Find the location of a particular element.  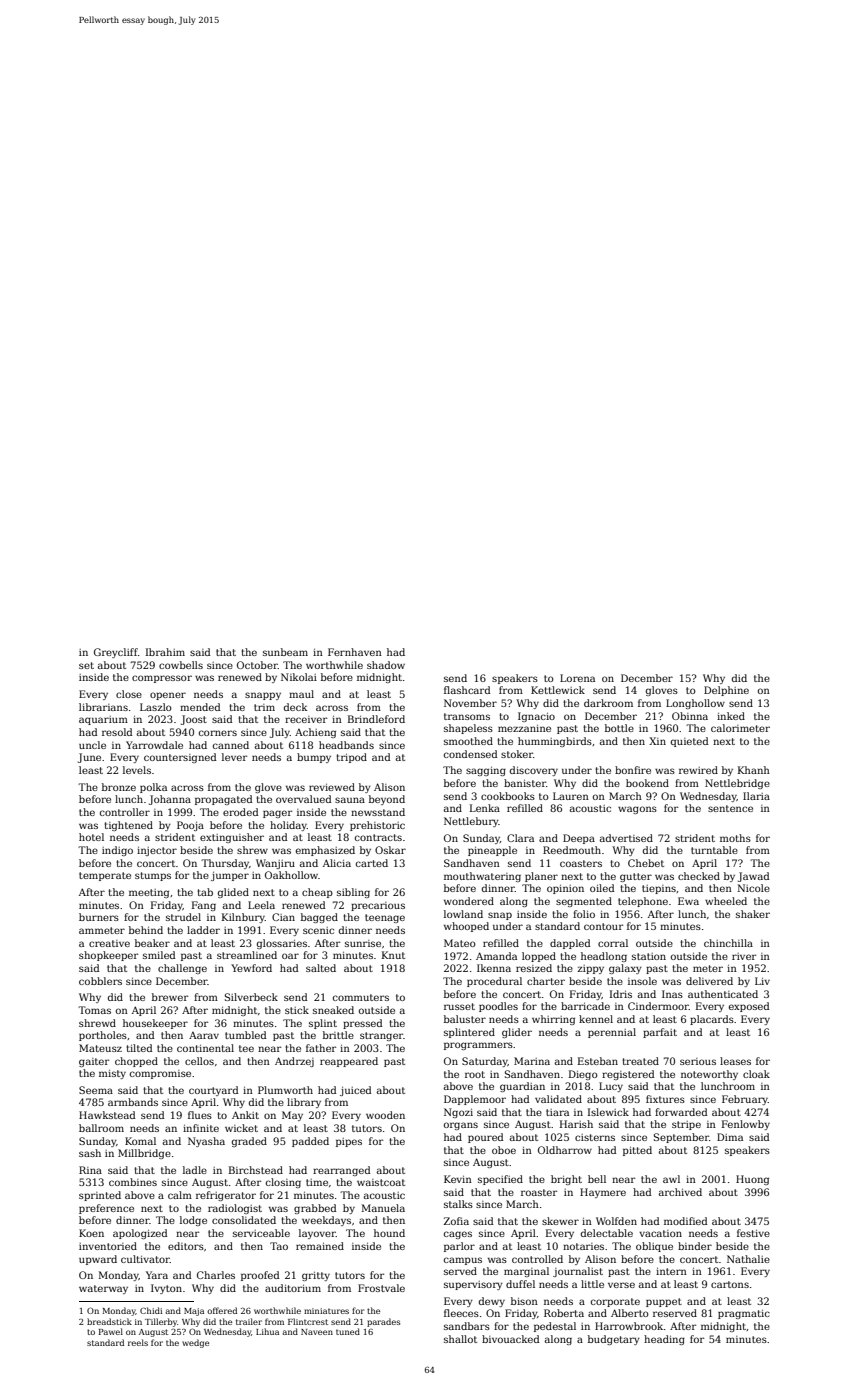

shallot is located at coordinates (460, 1339).
